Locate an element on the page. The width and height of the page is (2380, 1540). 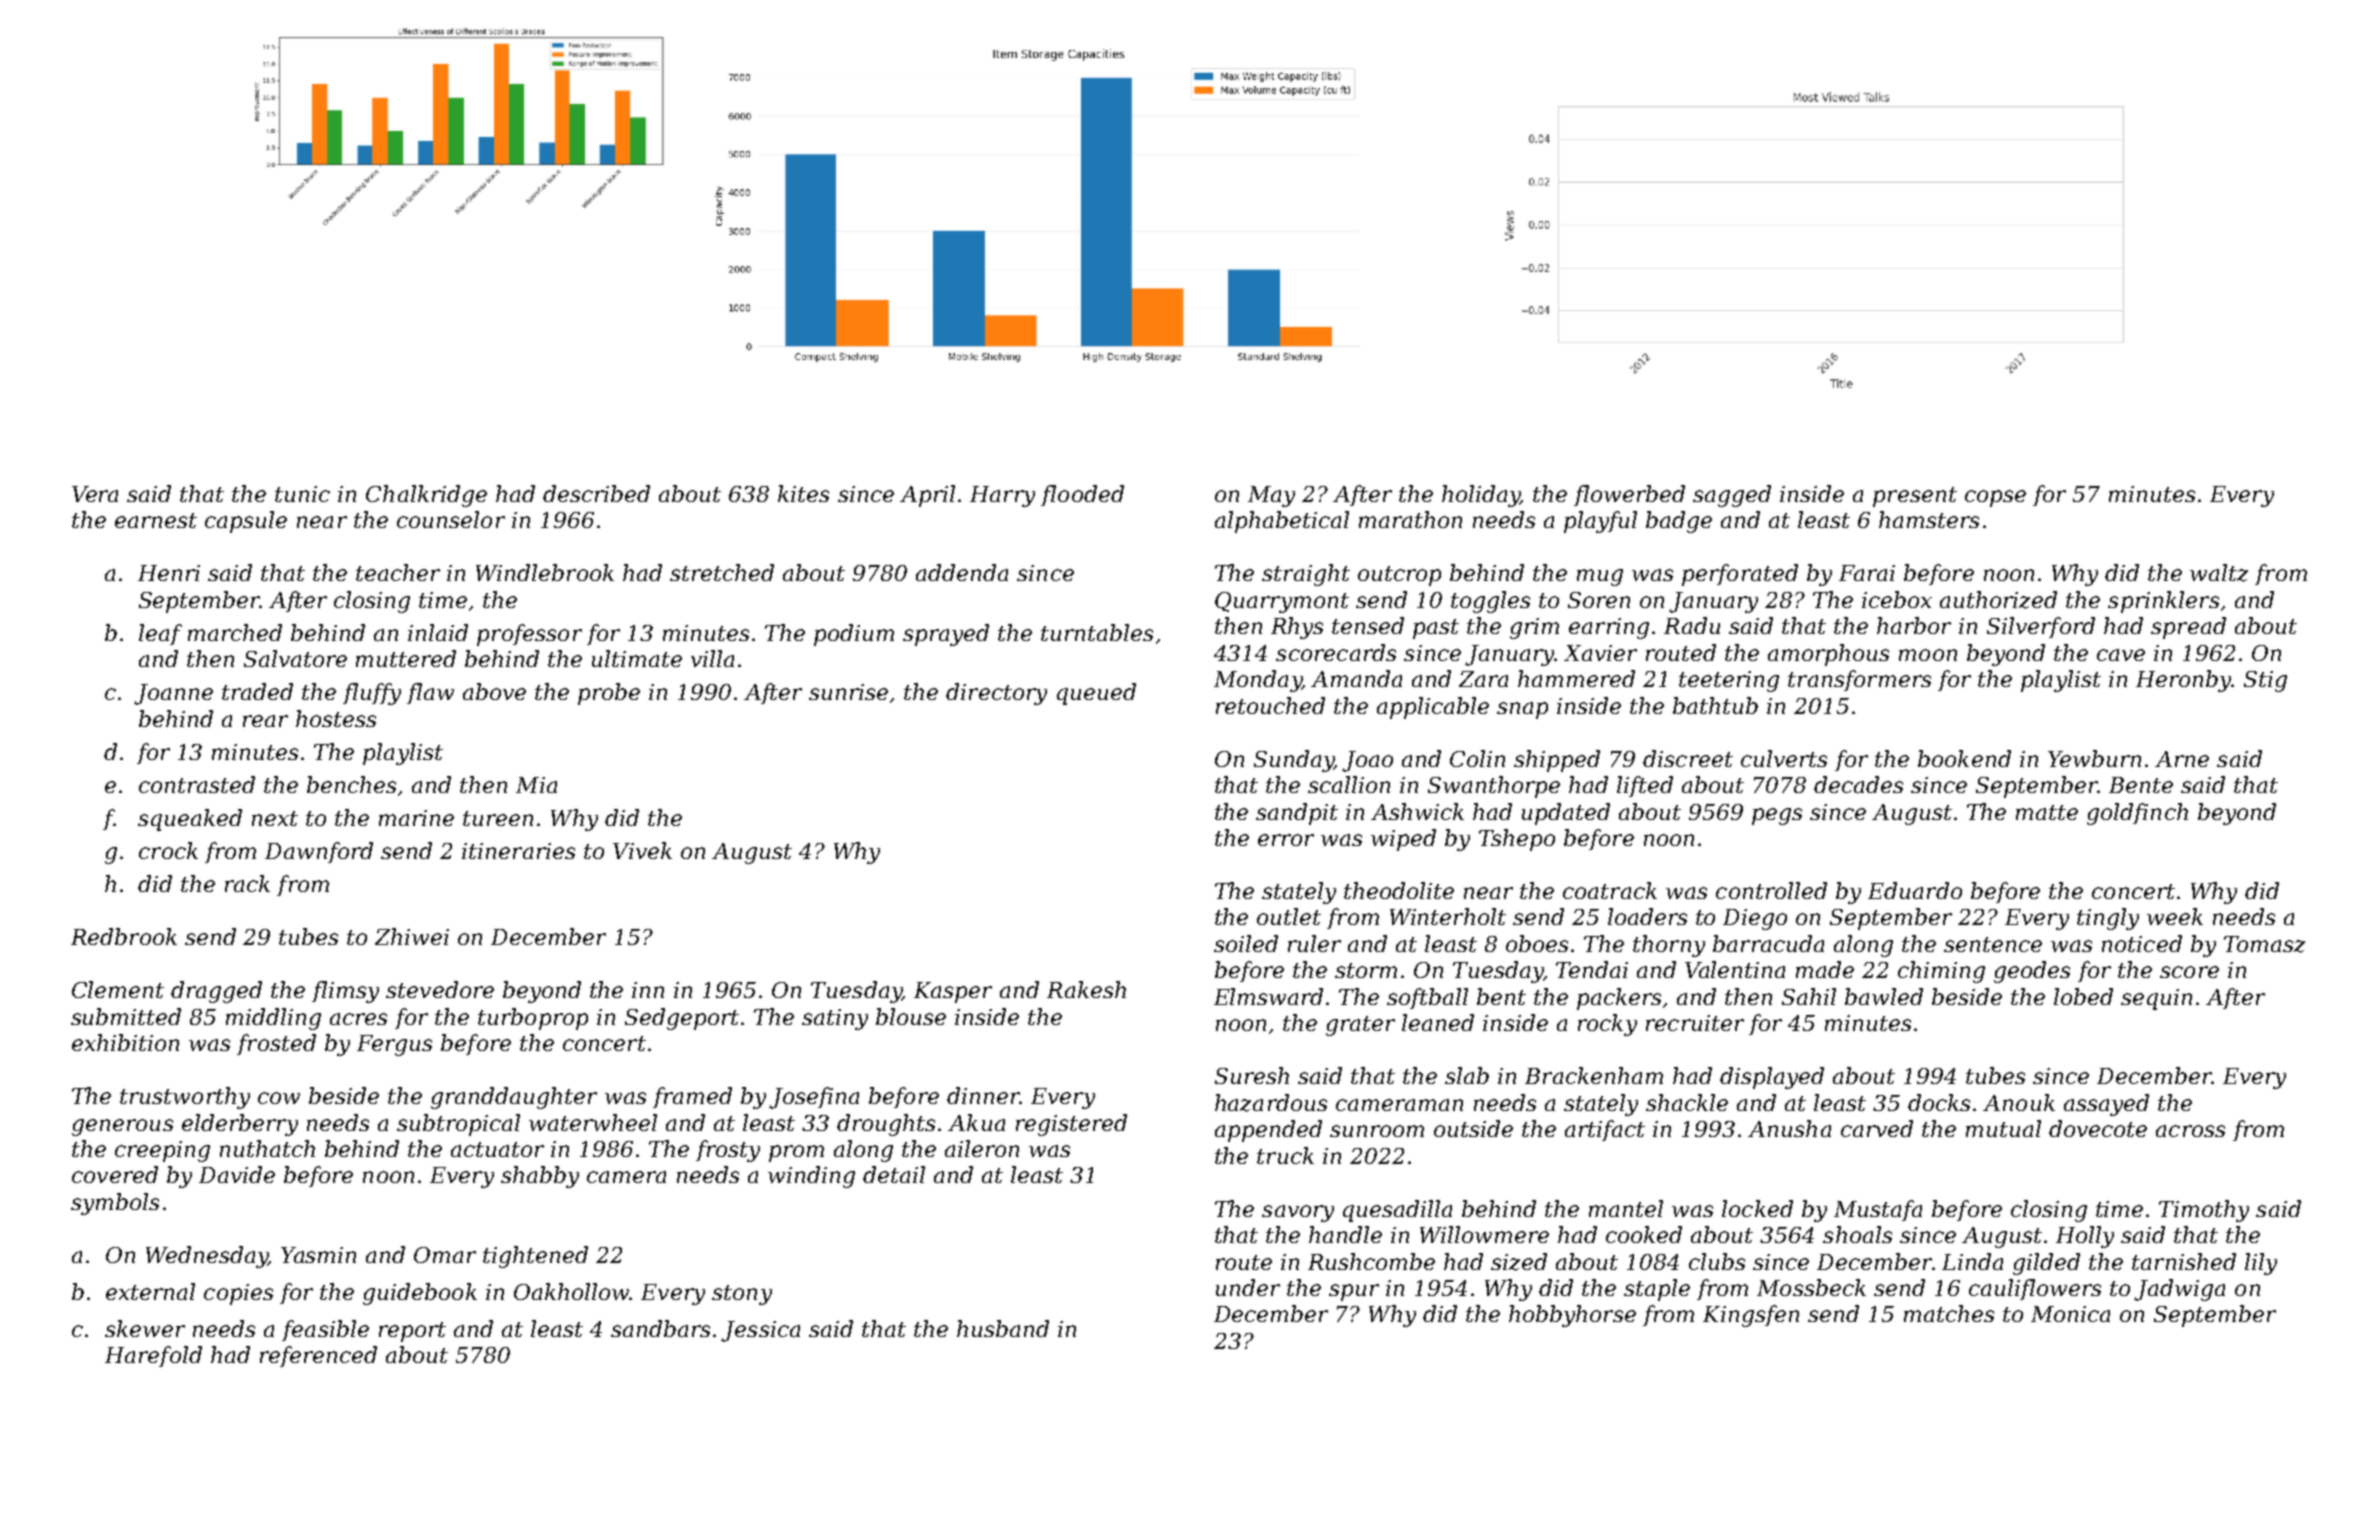
tunic is located at coordinates (302, 494).
